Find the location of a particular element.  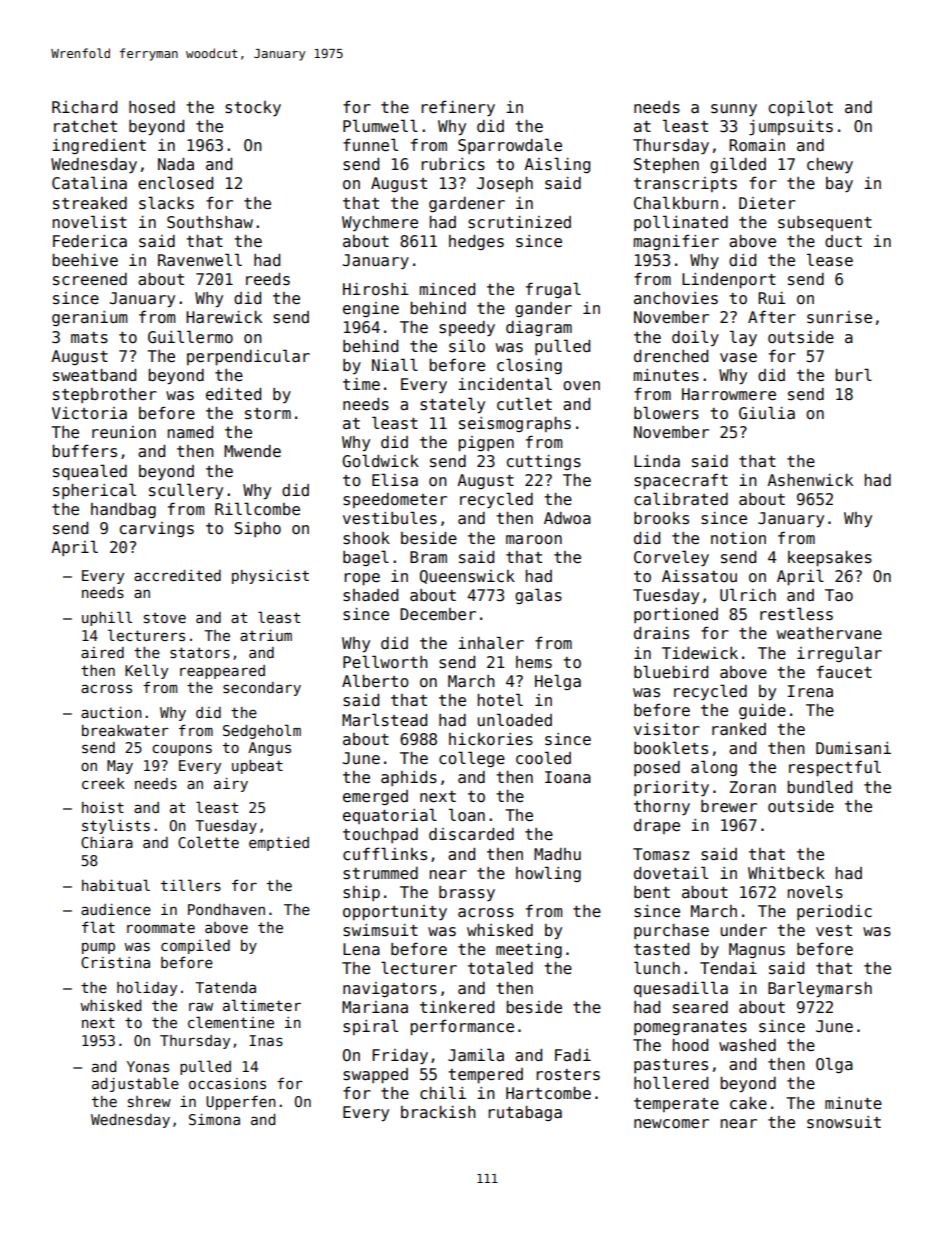

Ashenwick is located at coordinates (810, 480).
